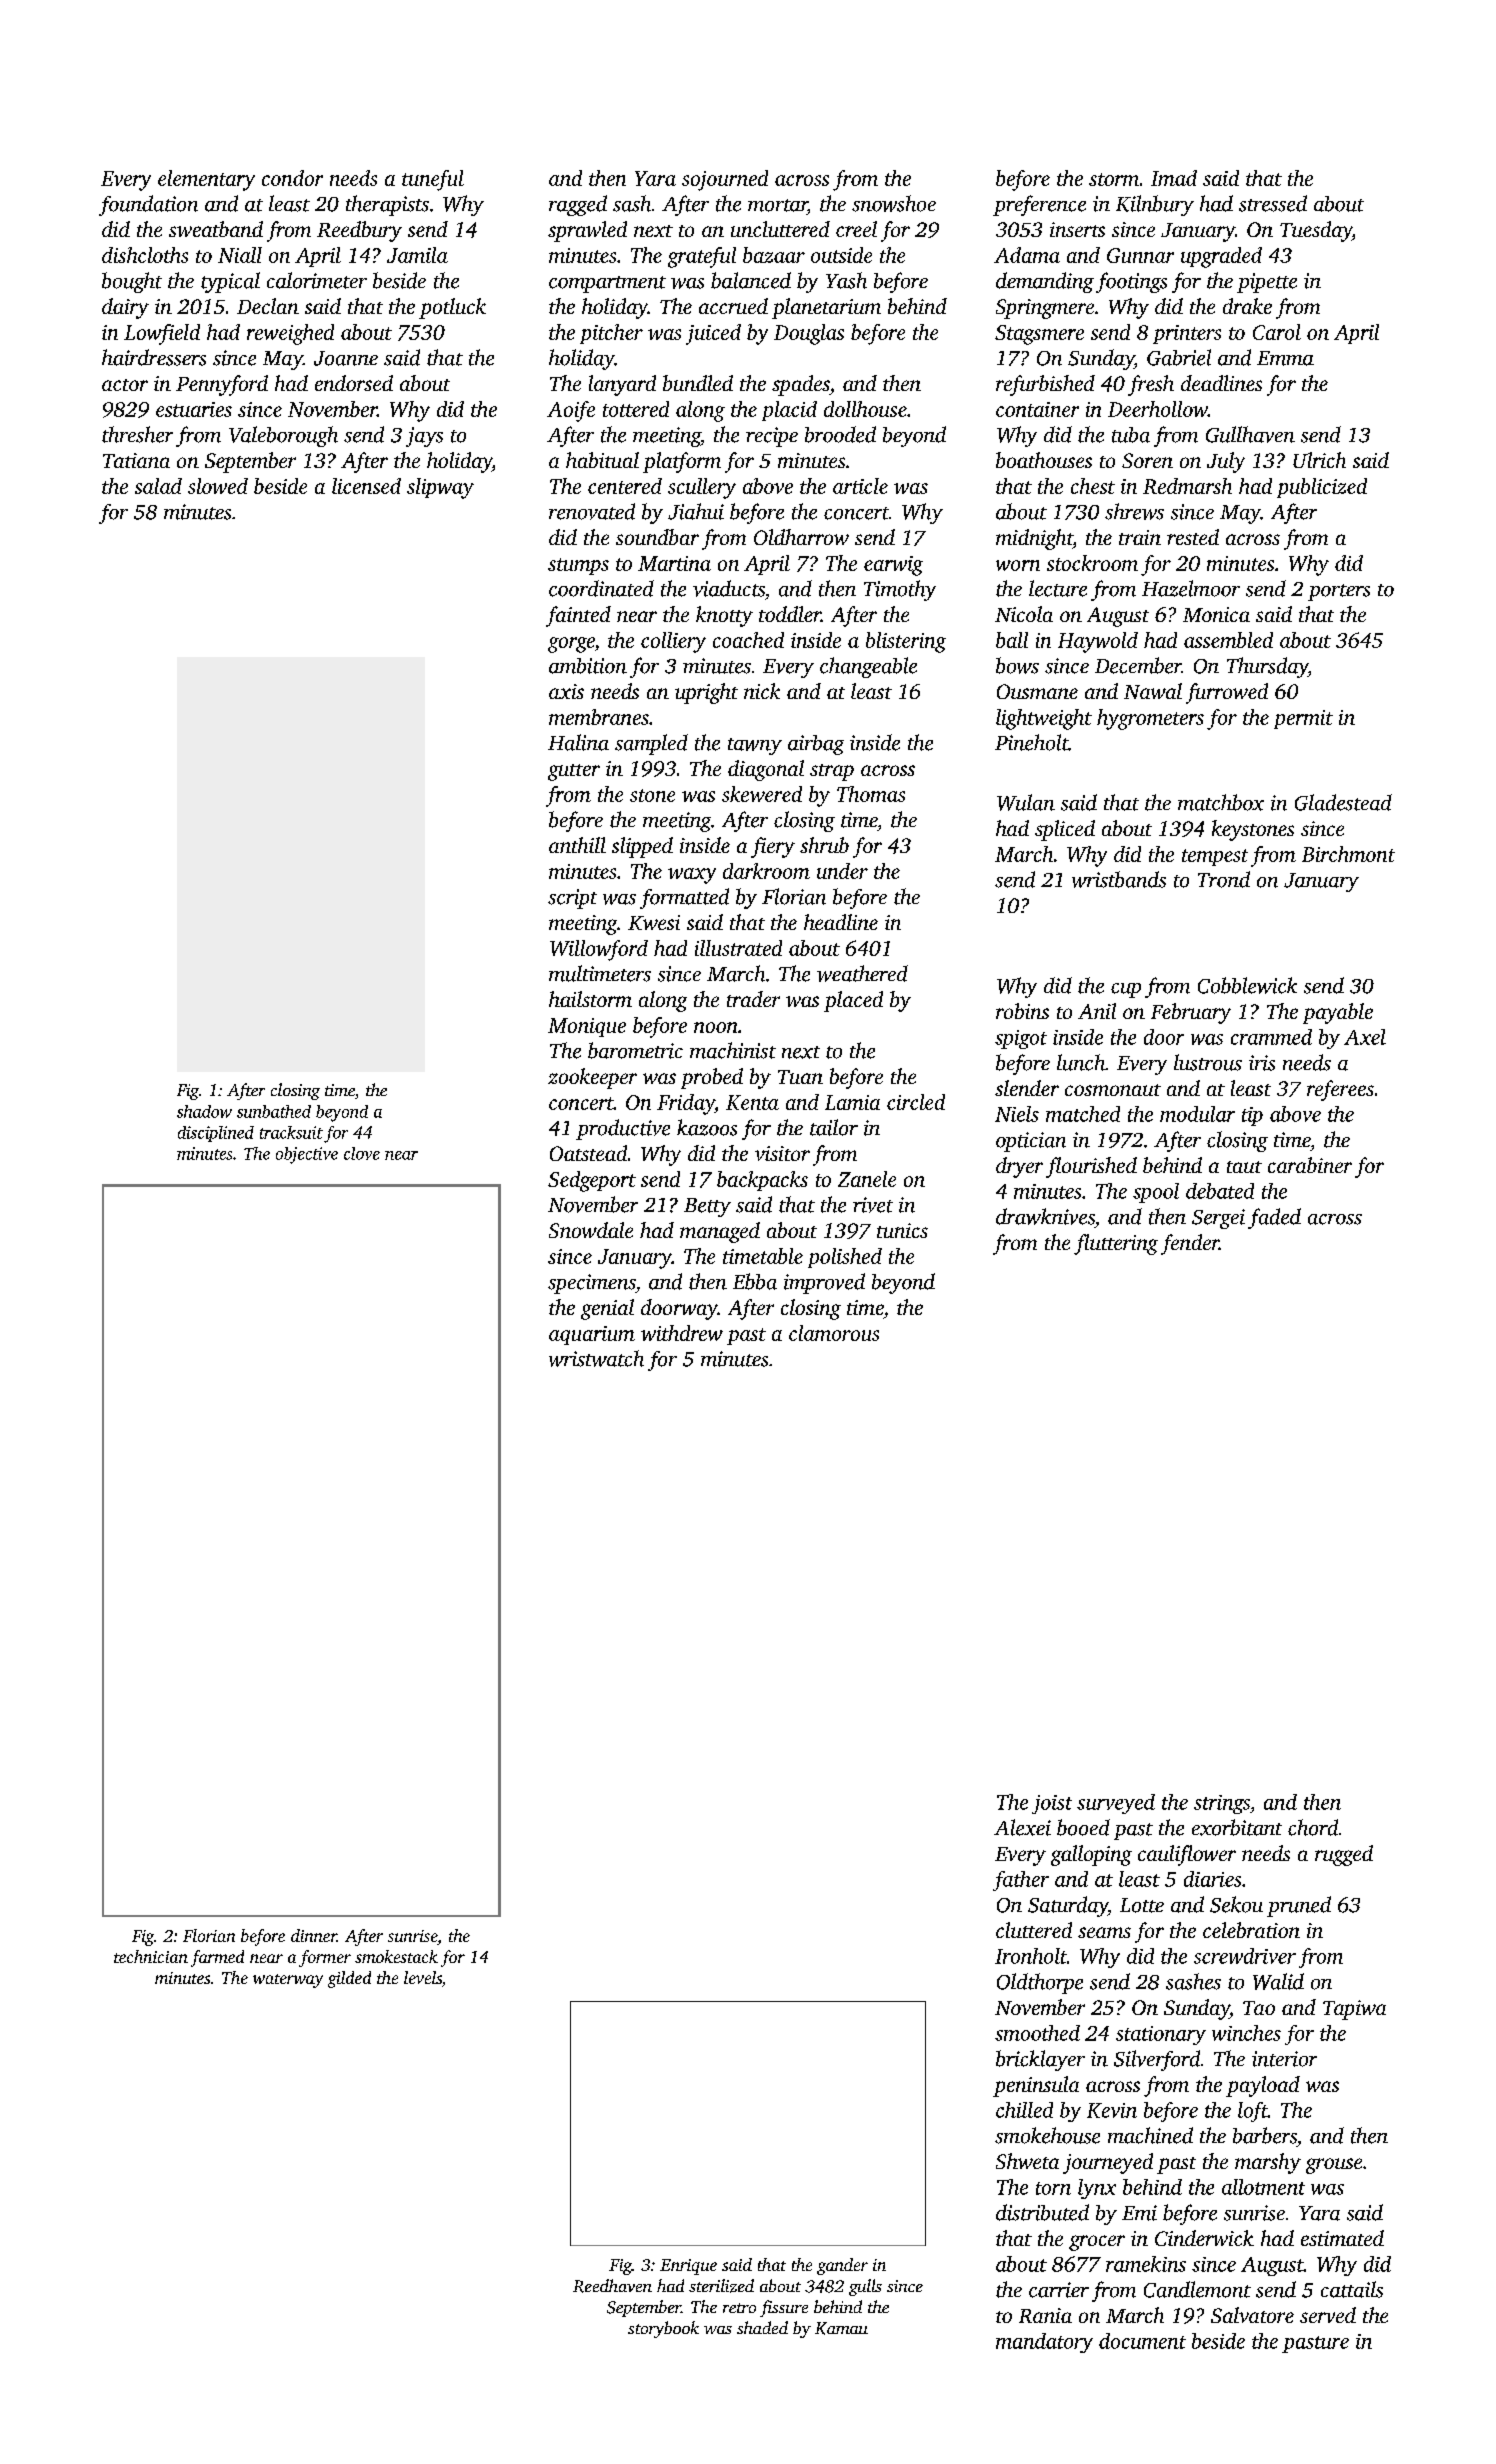 The width and height of the screenshot is (1496, 2464). I want to click on stressed, so click(1273, 203).
